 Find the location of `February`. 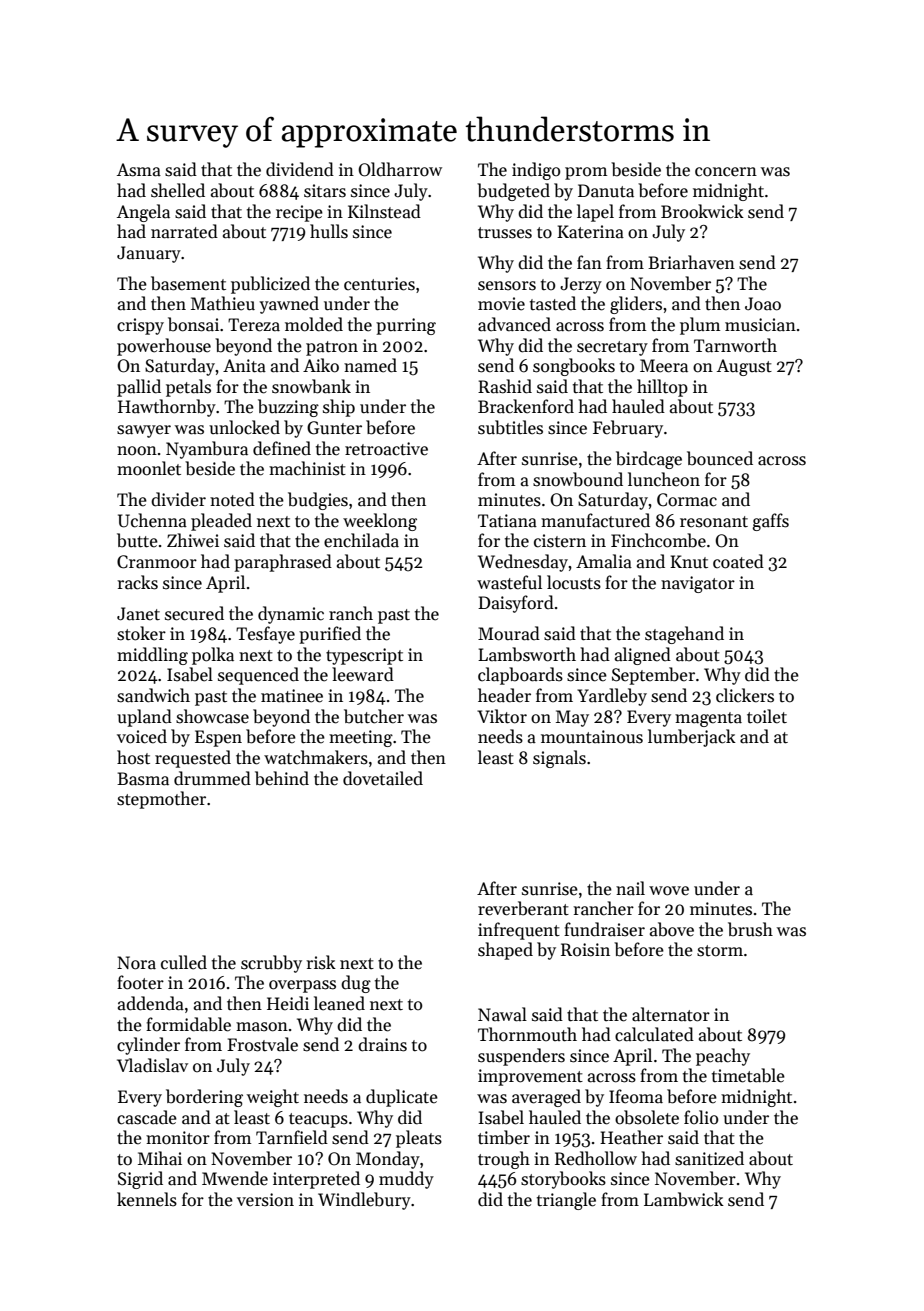

February is located at coordinates (628, 429).
